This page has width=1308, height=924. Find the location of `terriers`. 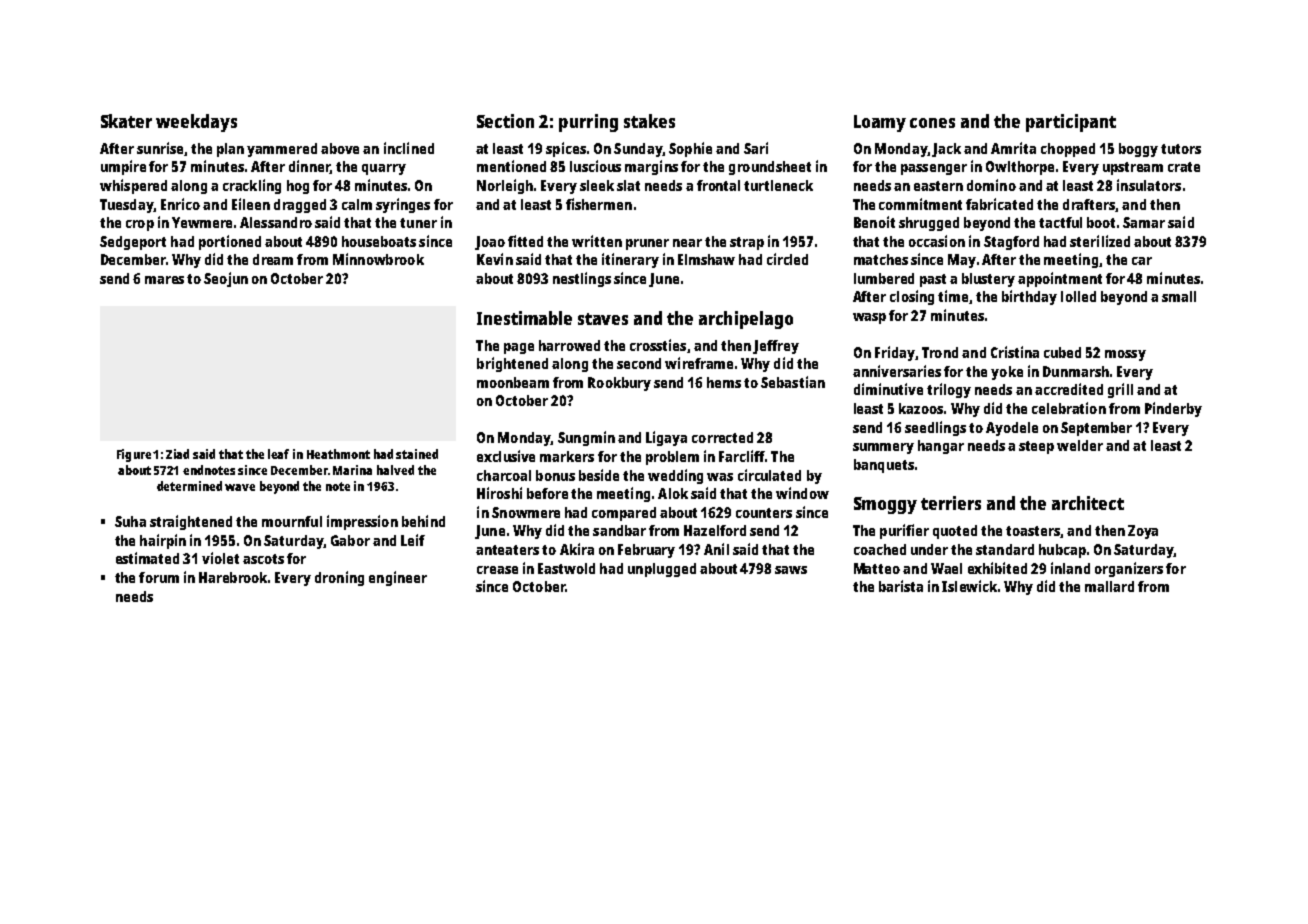

terriers is located at coordinates (951, 503).
